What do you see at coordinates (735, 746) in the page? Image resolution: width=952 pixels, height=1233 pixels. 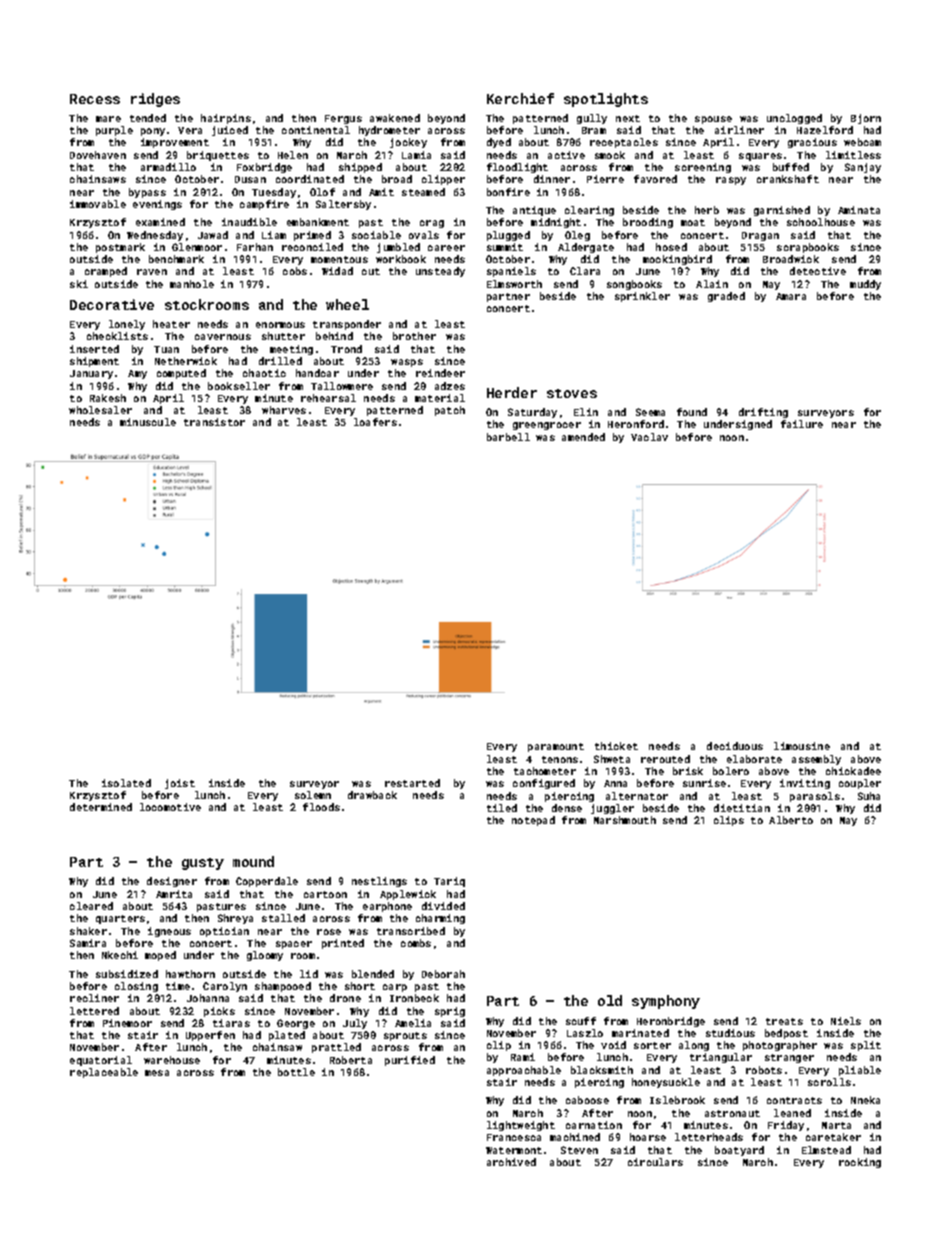 I see `deciduous` at bounding box center [735, 746].
